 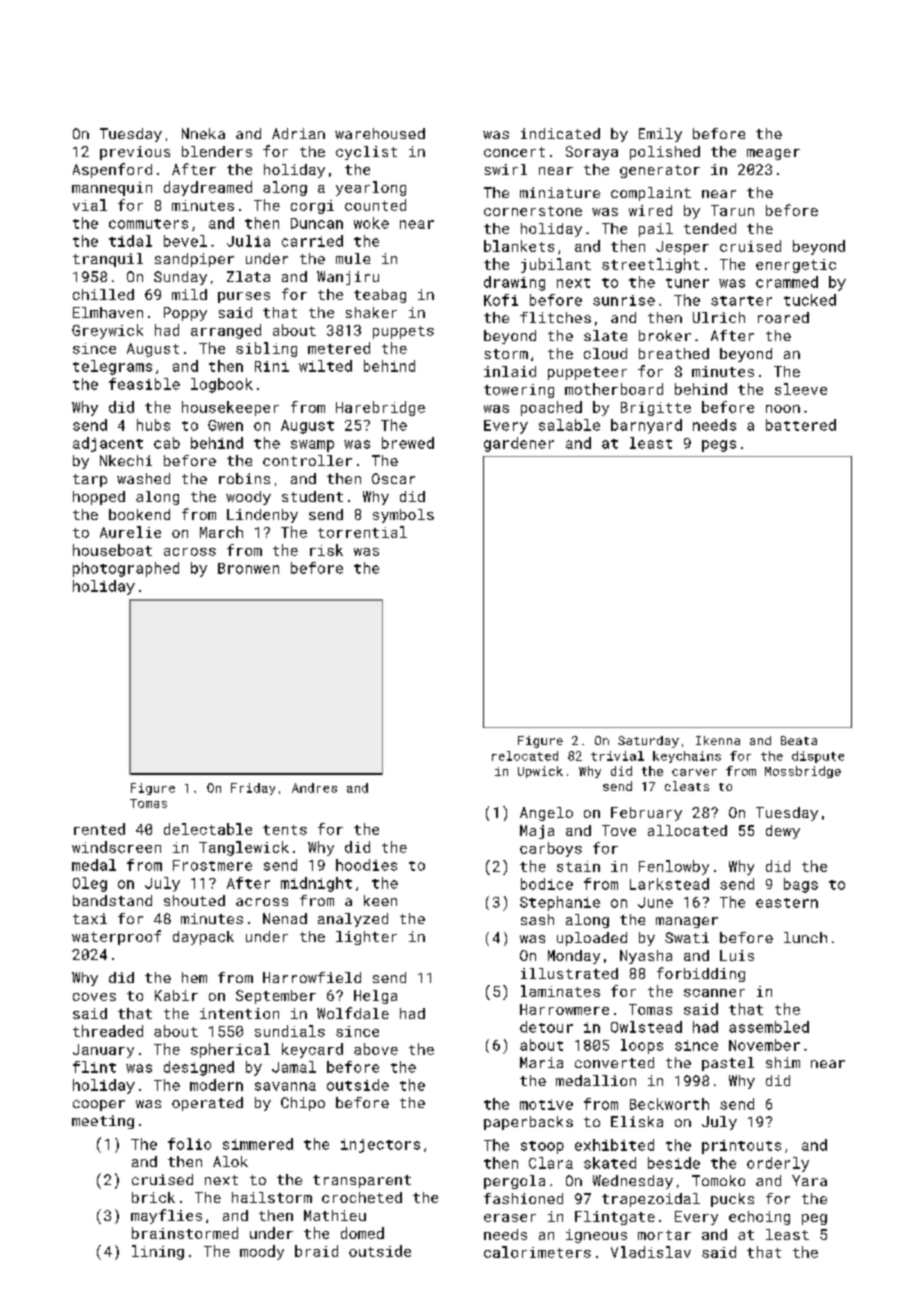 What do you see at coordinates (551, 849) in the page?
I see `carboys` at bounding box center [551, 849].
